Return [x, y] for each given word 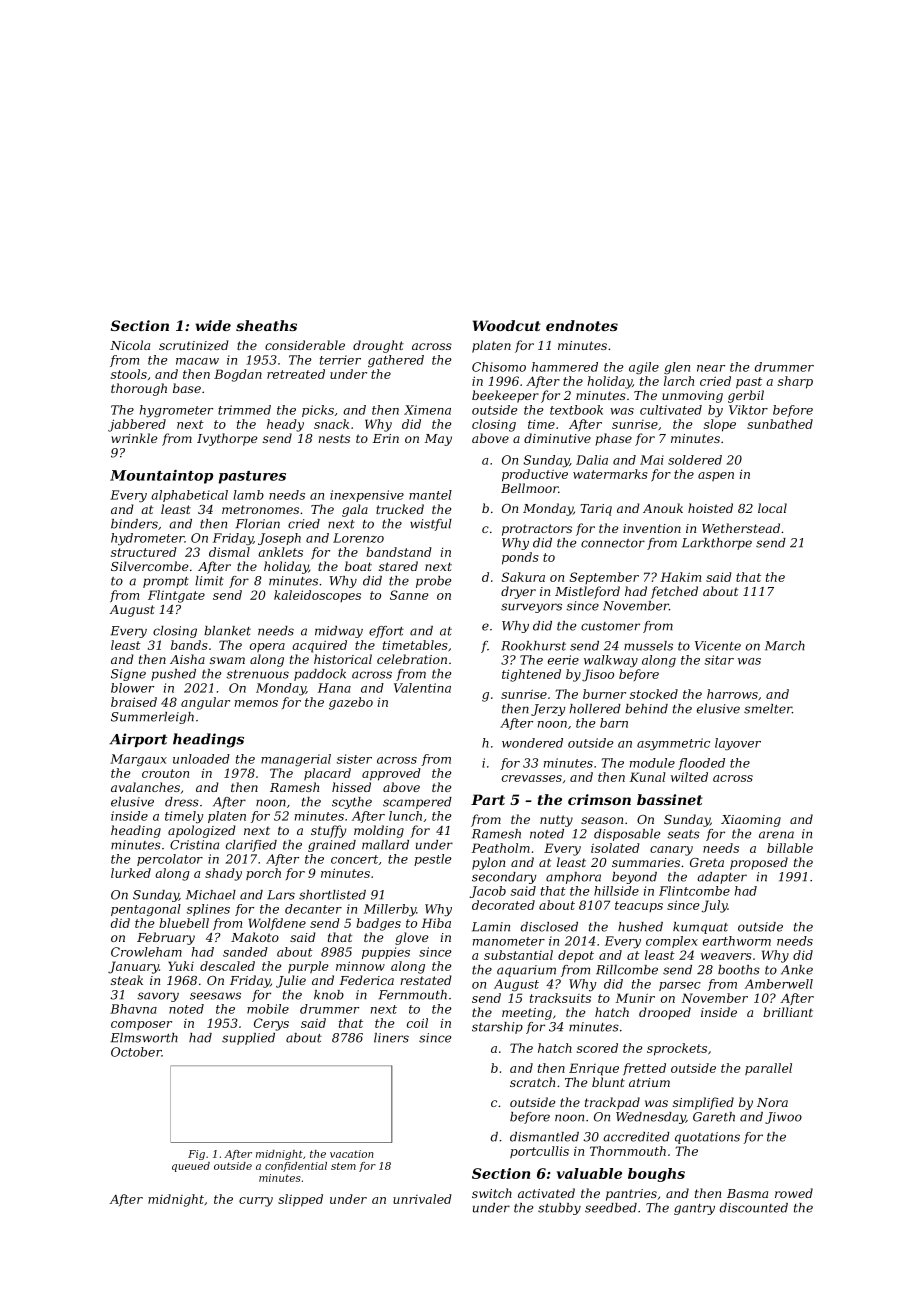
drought [378, 346]
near [711, 368]
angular [205, 703]
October [136, 1052]
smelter [768, 709]
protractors [537, 530]
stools [129, 374]
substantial [518, 955]
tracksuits [560, 998]
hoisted [710, 508]
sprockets [677, 1049]
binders [134, 524]
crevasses [532, 778]
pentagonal [146, 910]
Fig [196, 1155]
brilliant [788, 1012]
